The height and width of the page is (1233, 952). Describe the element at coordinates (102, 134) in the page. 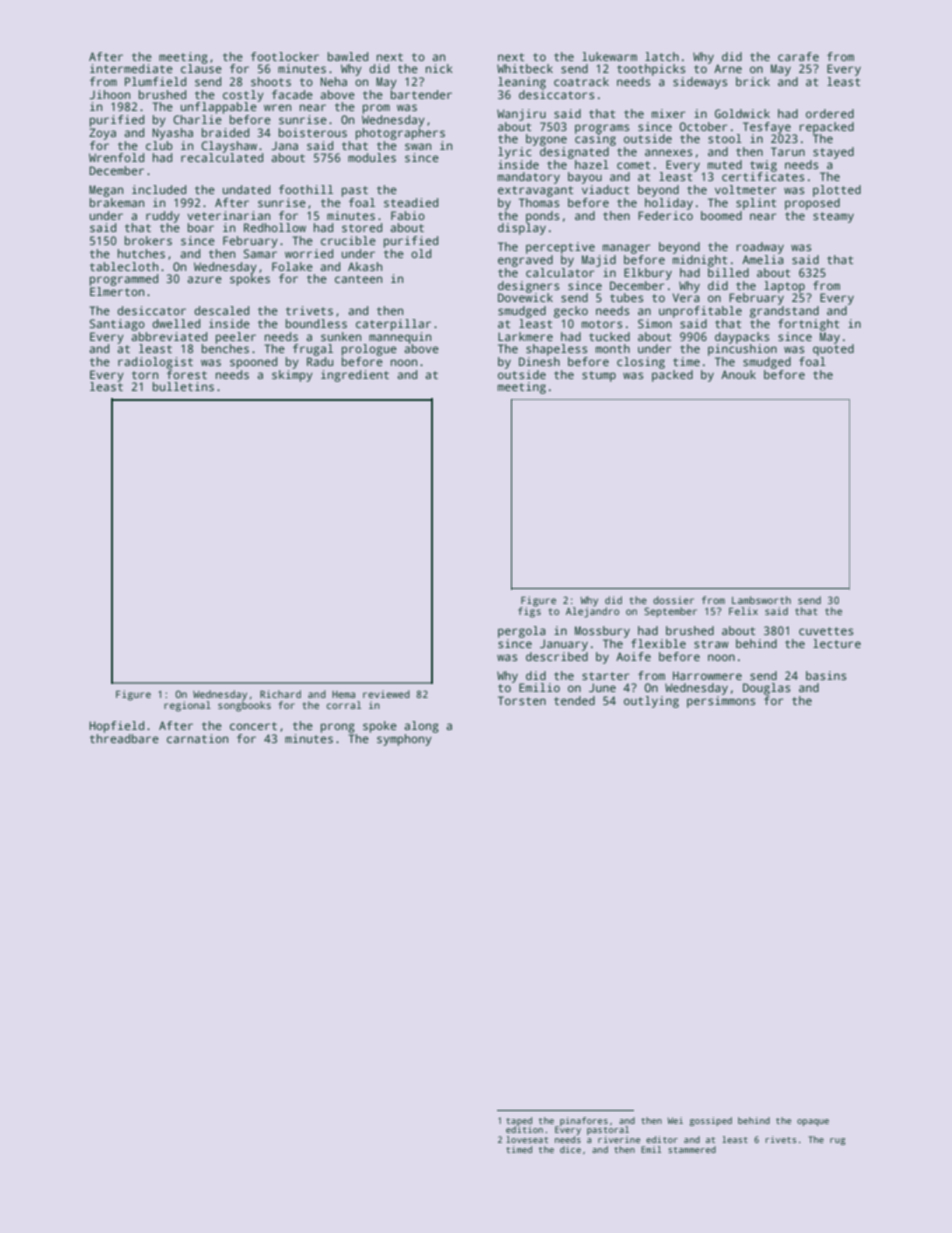

I see `Zoya` at that location.
